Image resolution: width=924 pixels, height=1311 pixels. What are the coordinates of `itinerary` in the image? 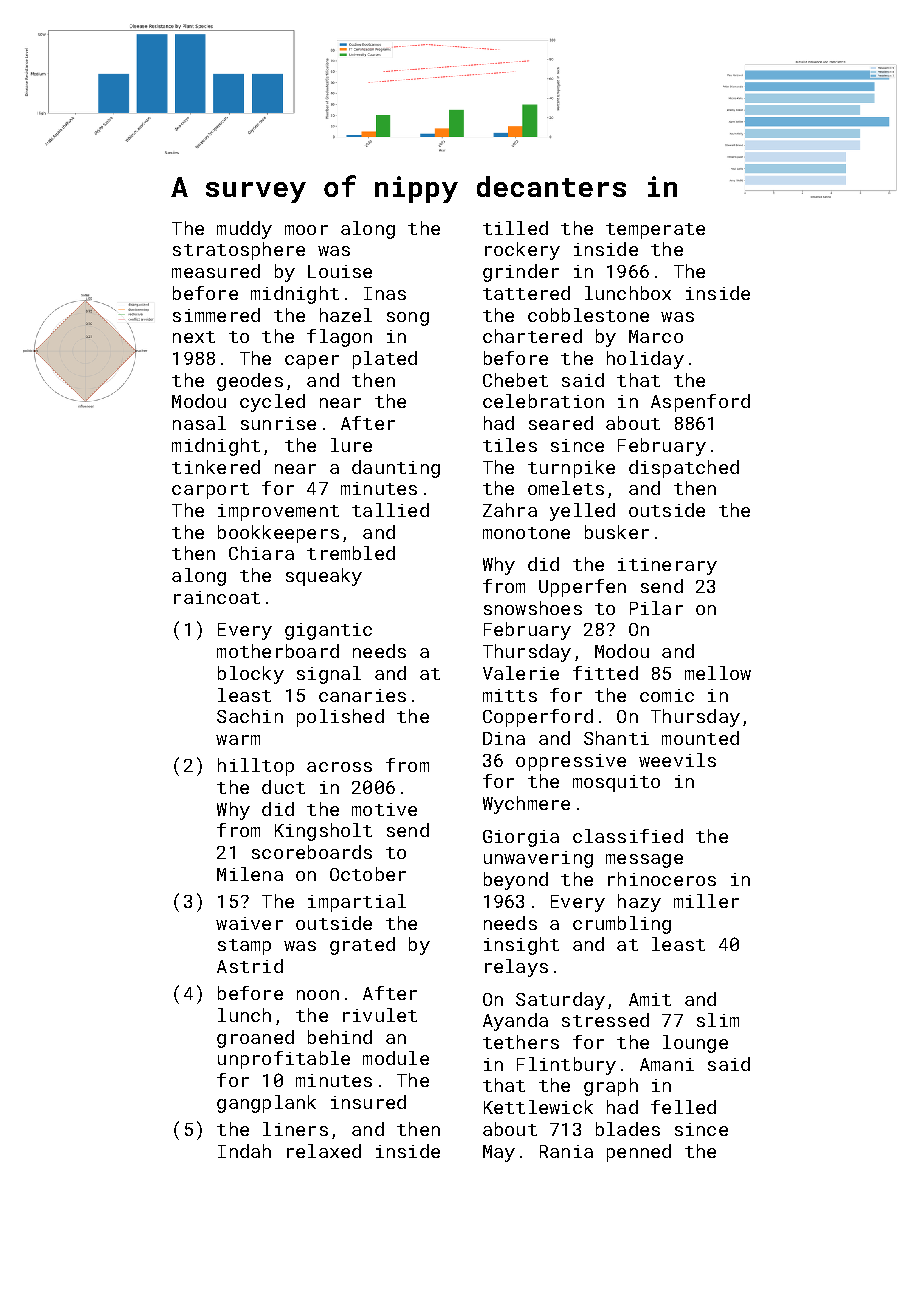 It's located at (667, 566).
